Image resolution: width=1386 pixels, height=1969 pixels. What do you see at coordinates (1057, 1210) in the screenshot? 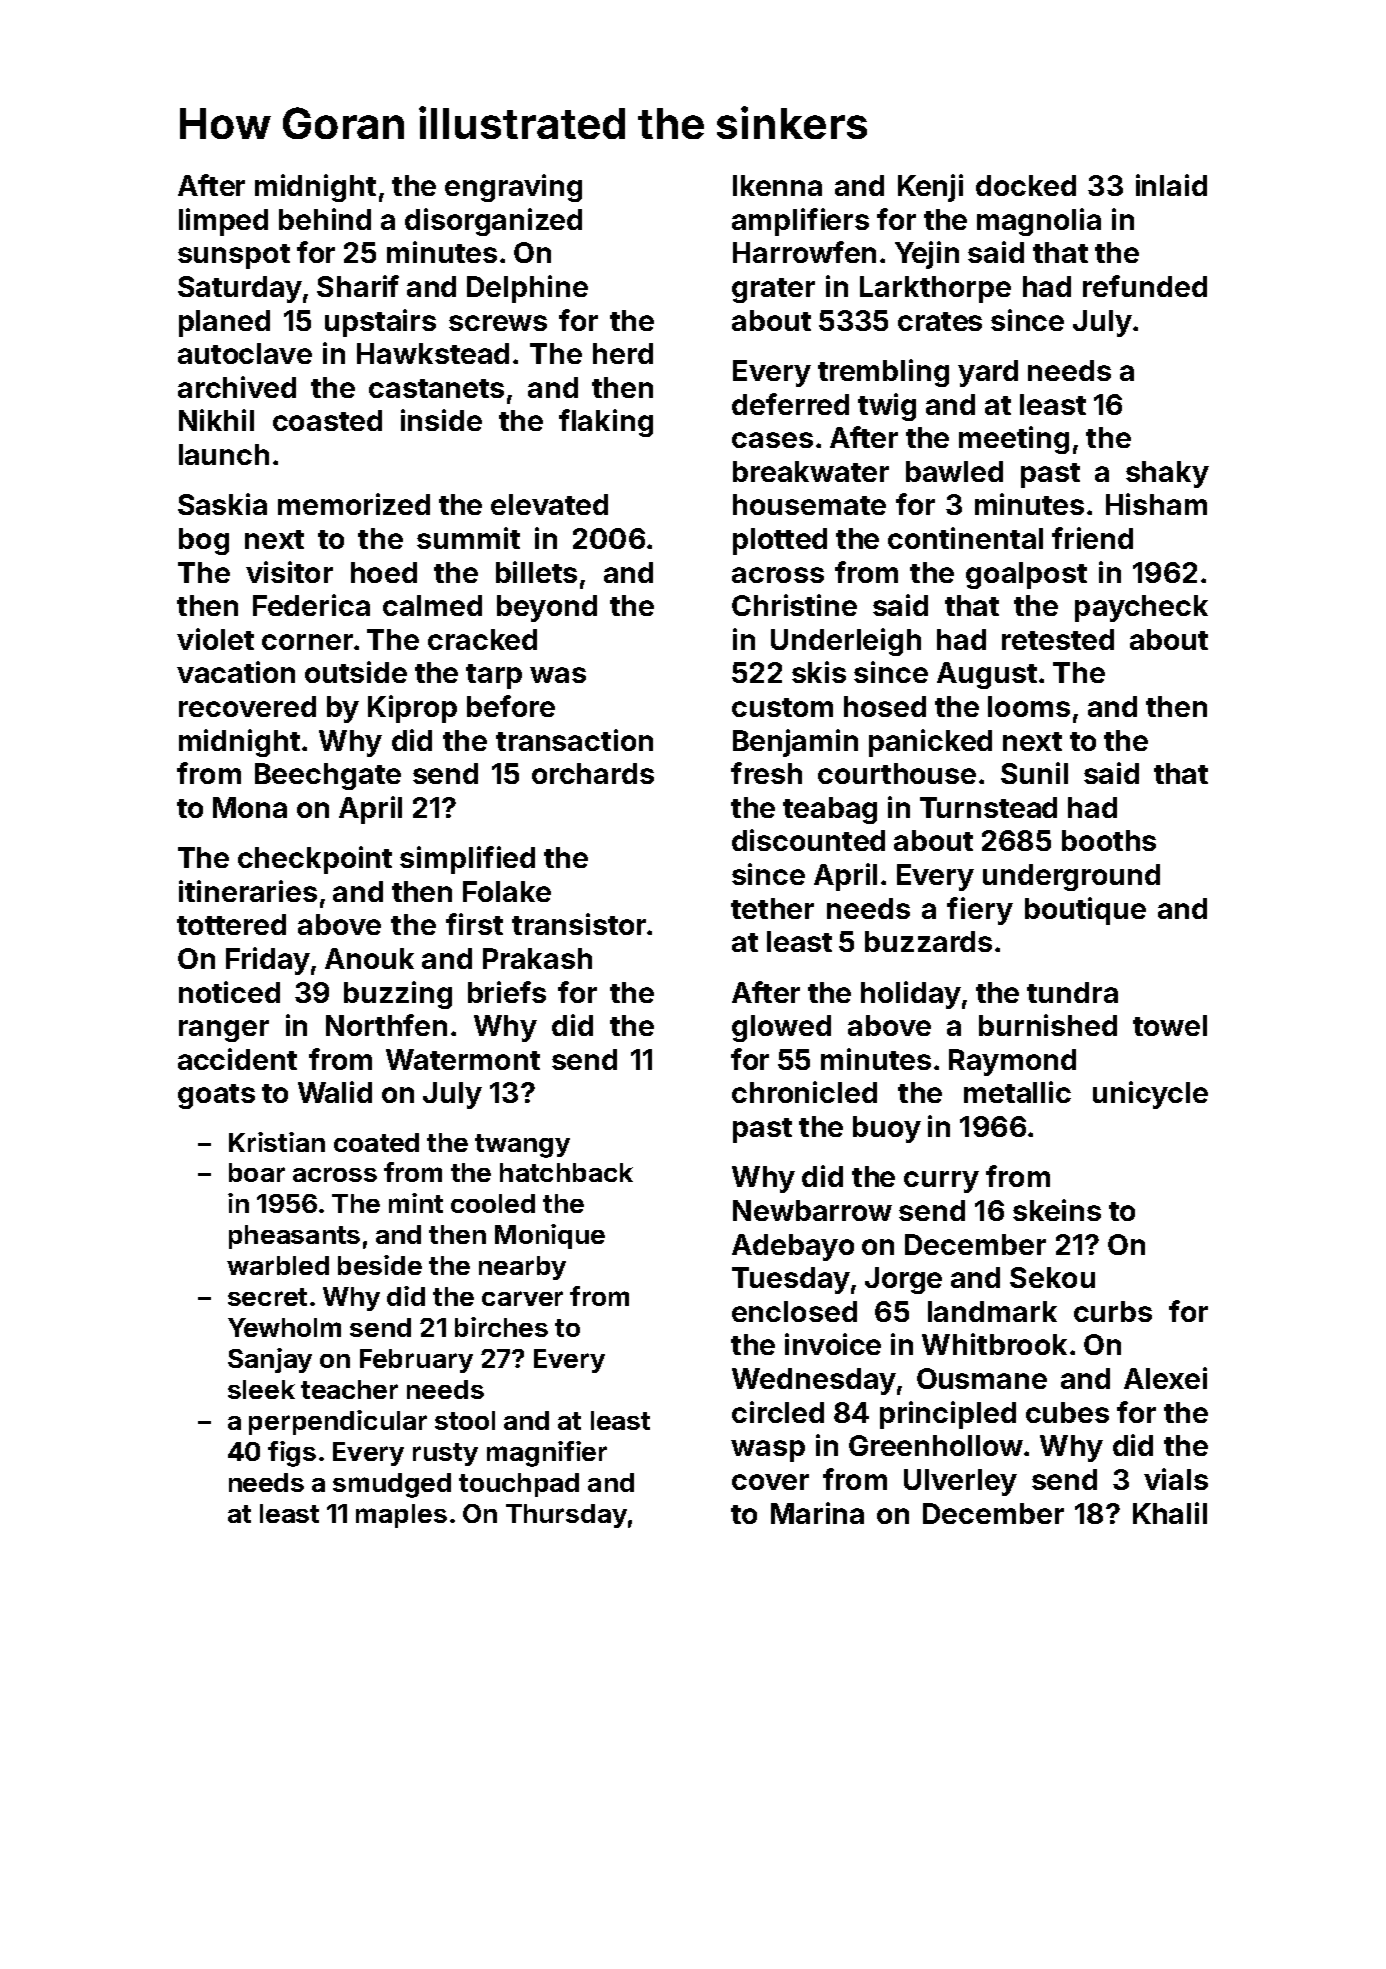
I see `skeins` at bounding box center [1057, 1210].
